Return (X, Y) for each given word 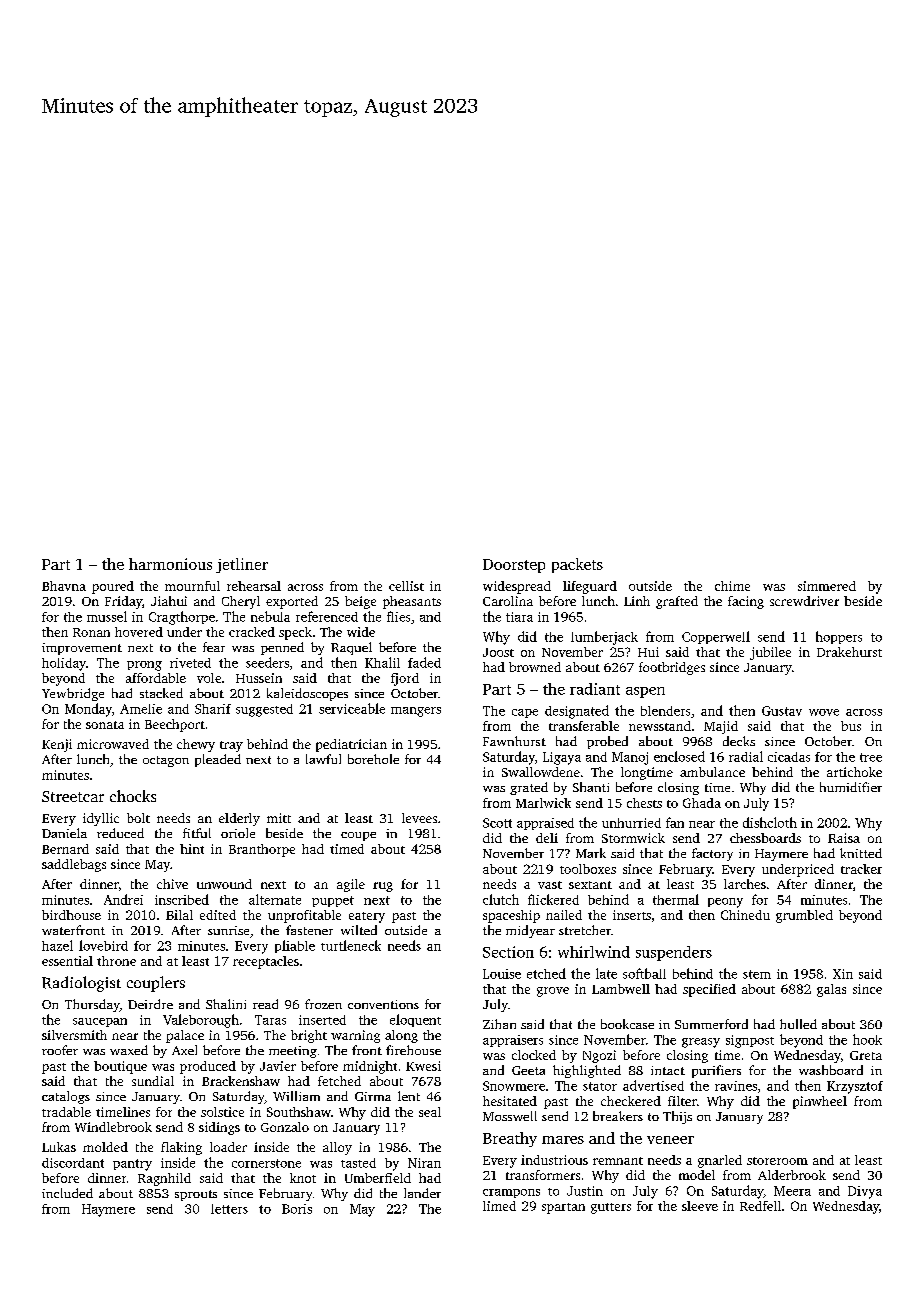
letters (229, 1209)
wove (824, 712)
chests (644, 803)
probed (607, 742)
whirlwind (594, 952)
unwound (224, 884)
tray (231, 746)
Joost (498, 652)
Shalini (226, 1004)
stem (757, 974)
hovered (139, 632)
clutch (501, 899)
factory (712, 854)
